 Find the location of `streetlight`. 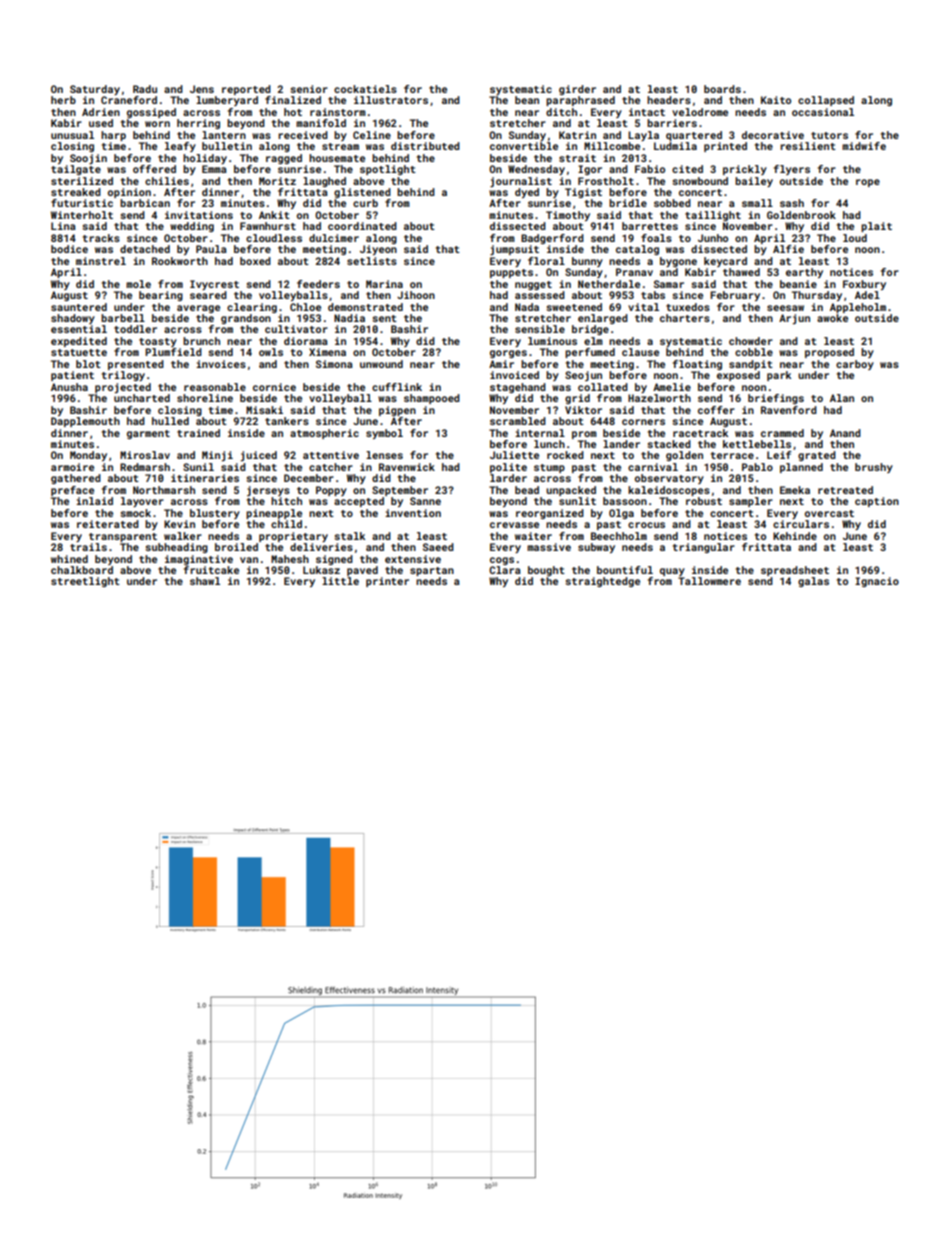

streetlight is located at coordinates (85, 582).
